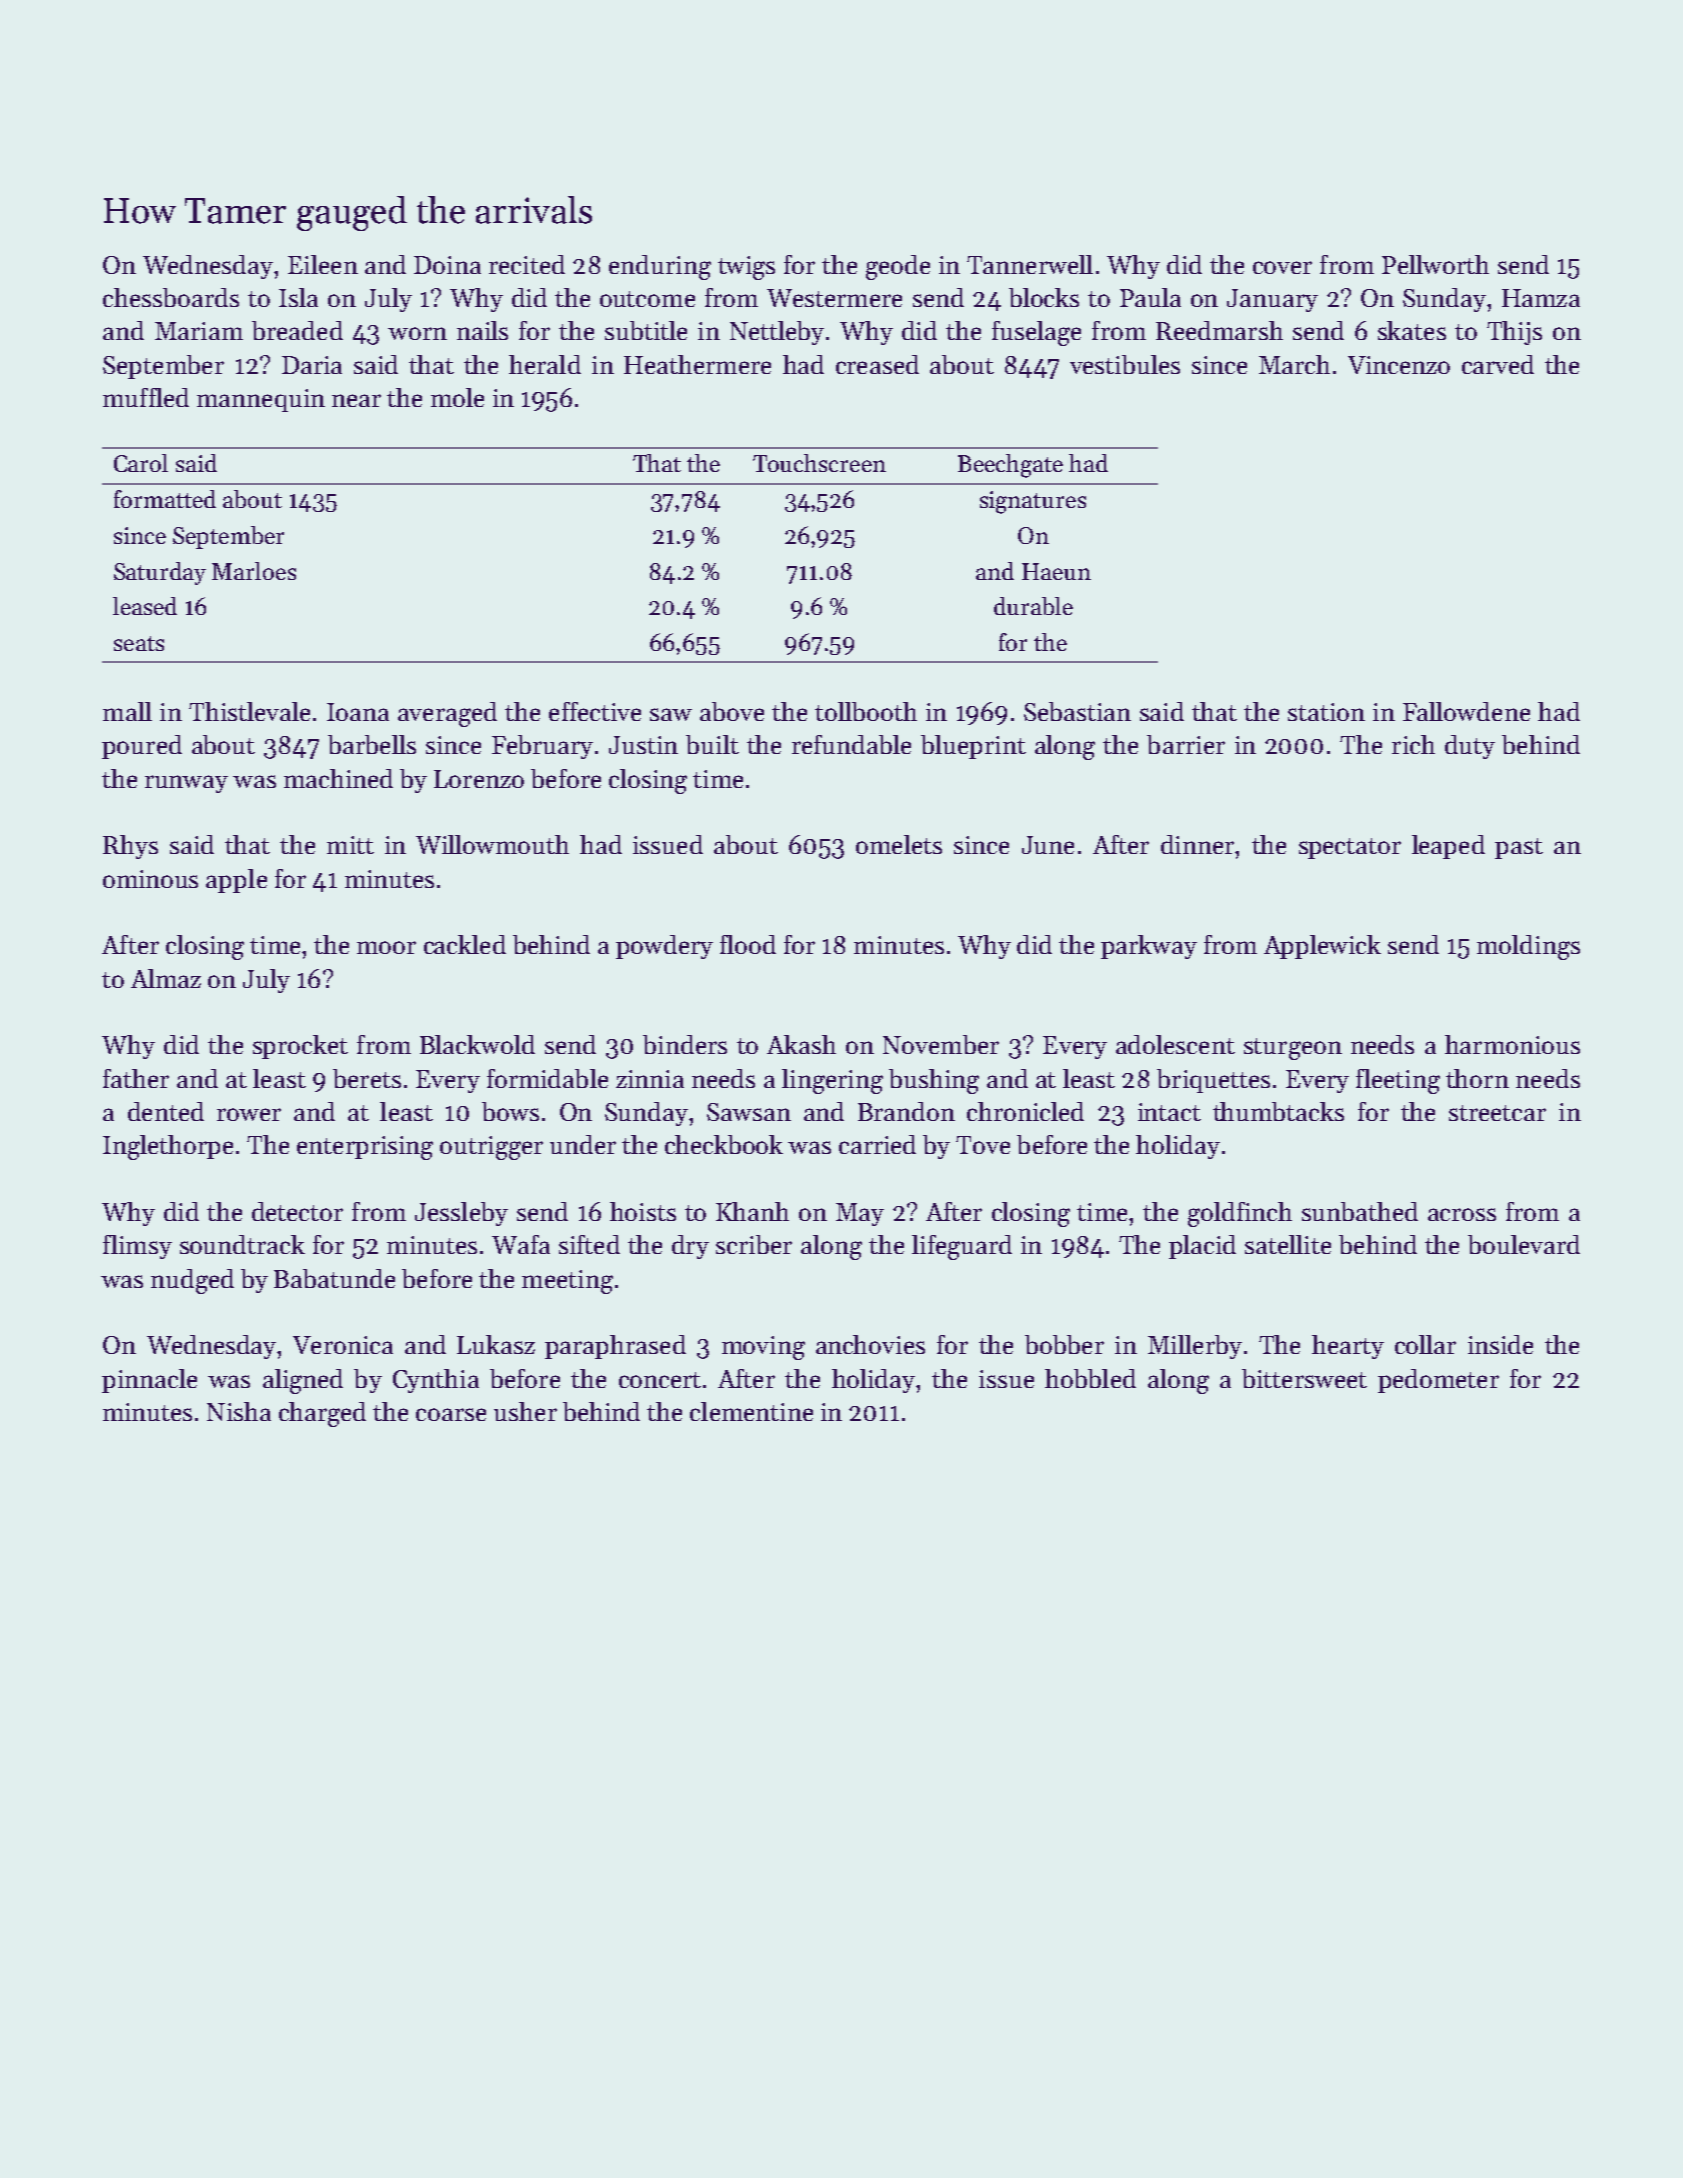 The image size is (1683, 2178). What do you see at coordinates (1294, 364) in the document?
I see `March` at bounding box center [1294, 364].
